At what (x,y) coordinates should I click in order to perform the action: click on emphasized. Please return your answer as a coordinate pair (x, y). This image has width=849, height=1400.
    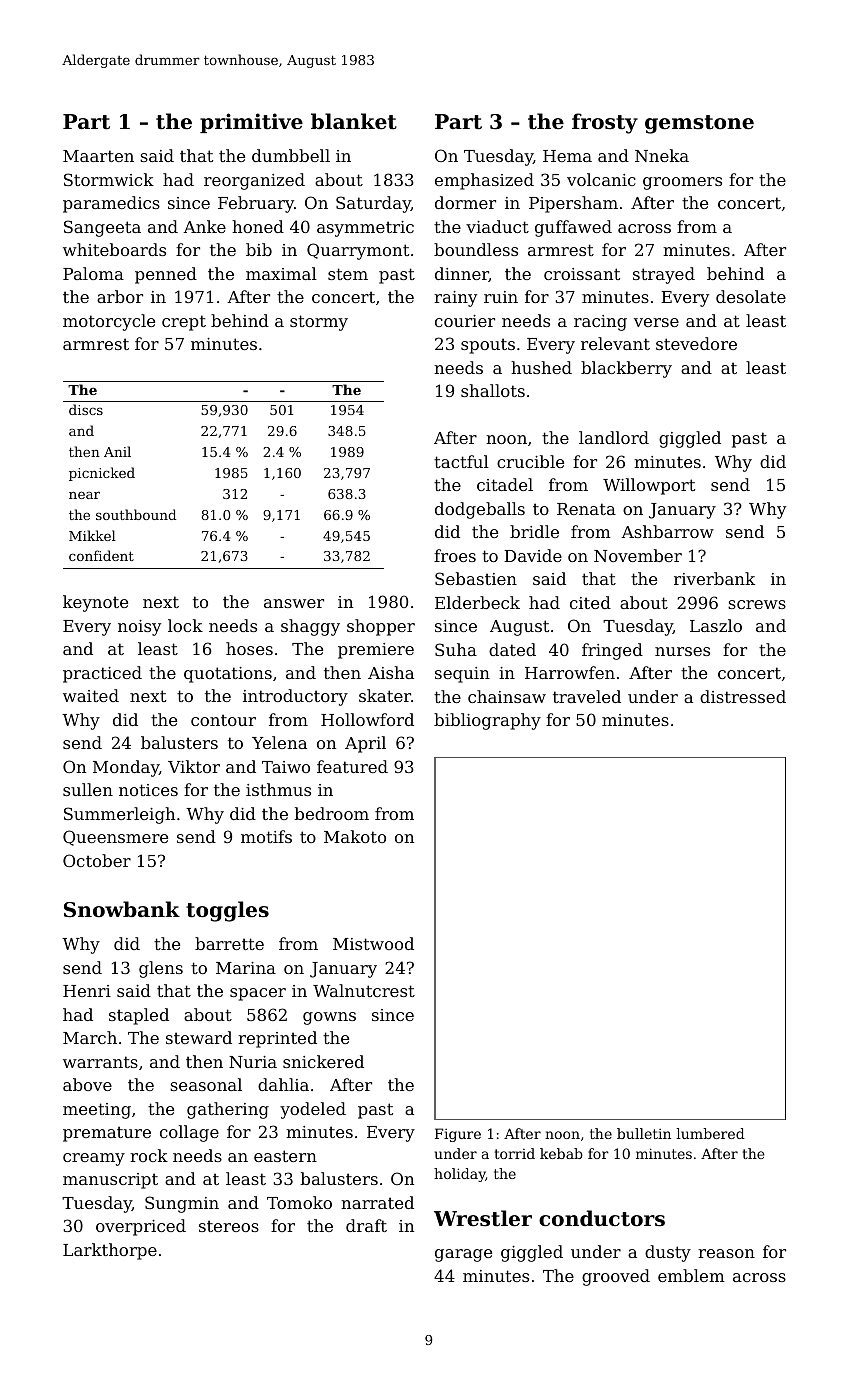
    Looking at the image, I should click on (484, 181).
